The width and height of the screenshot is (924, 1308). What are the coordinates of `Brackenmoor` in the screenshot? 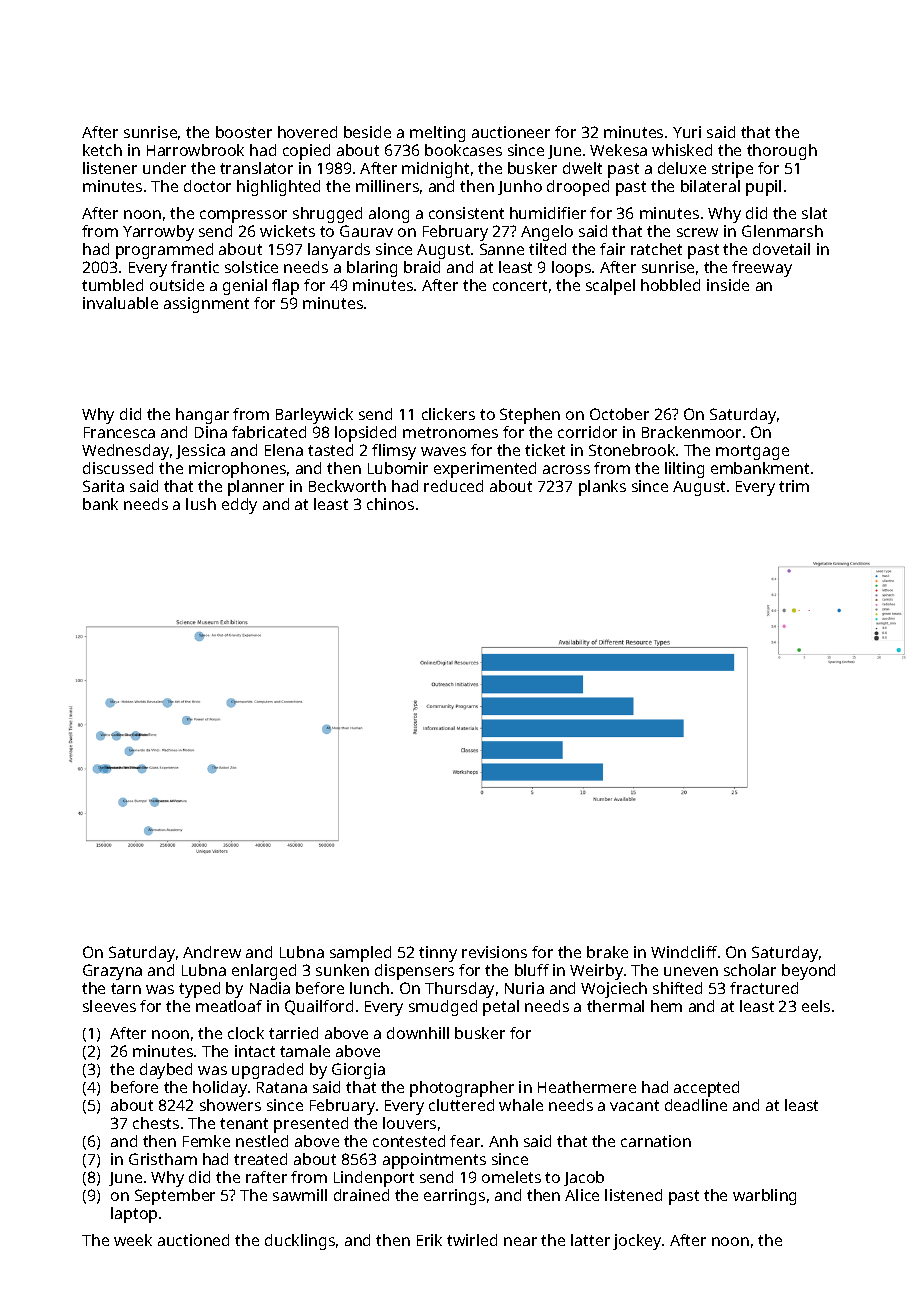 It's located at (691, 432).
